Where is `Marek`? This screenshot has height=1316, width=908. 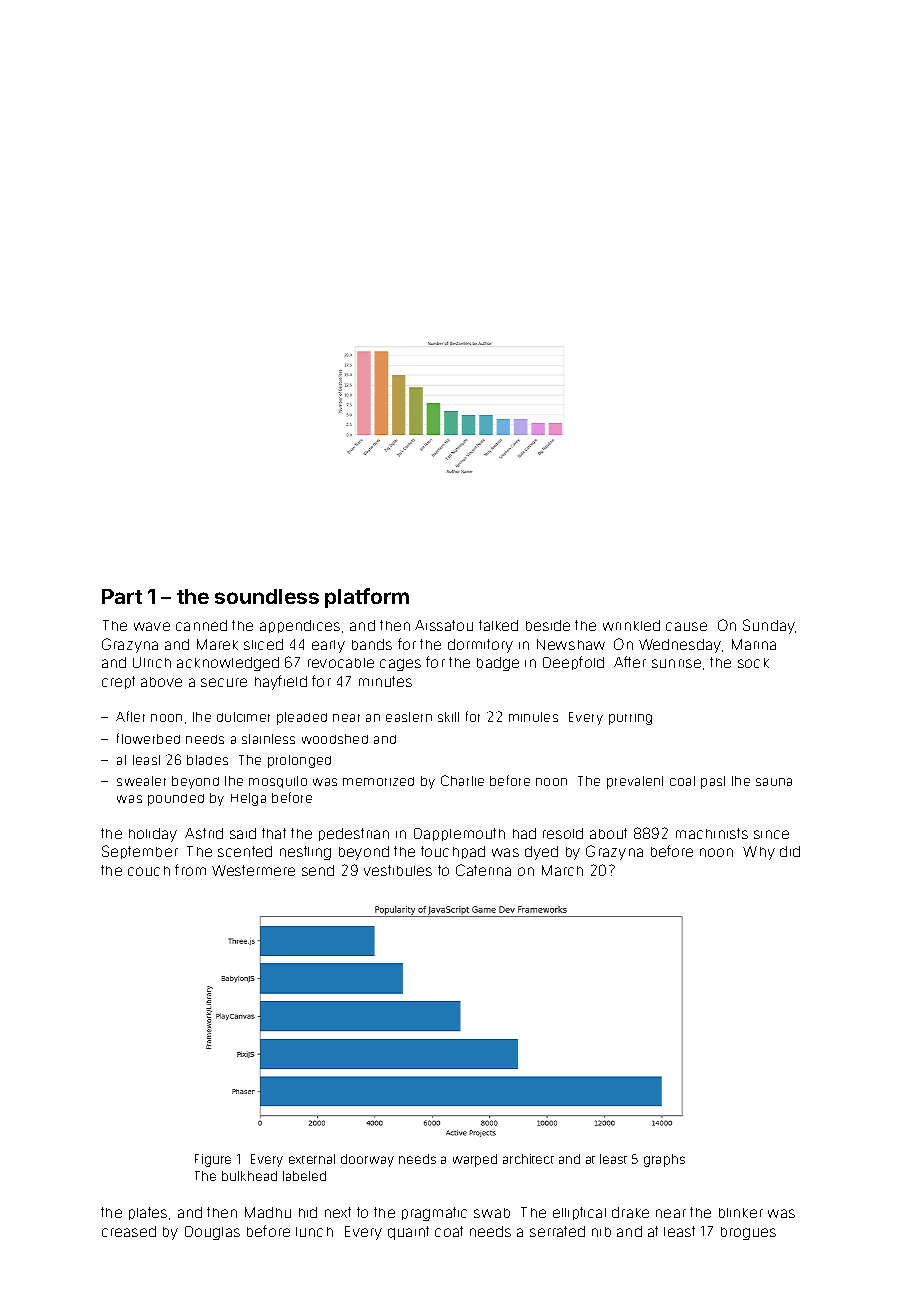 Marek is located at coordinates (217, 644).
